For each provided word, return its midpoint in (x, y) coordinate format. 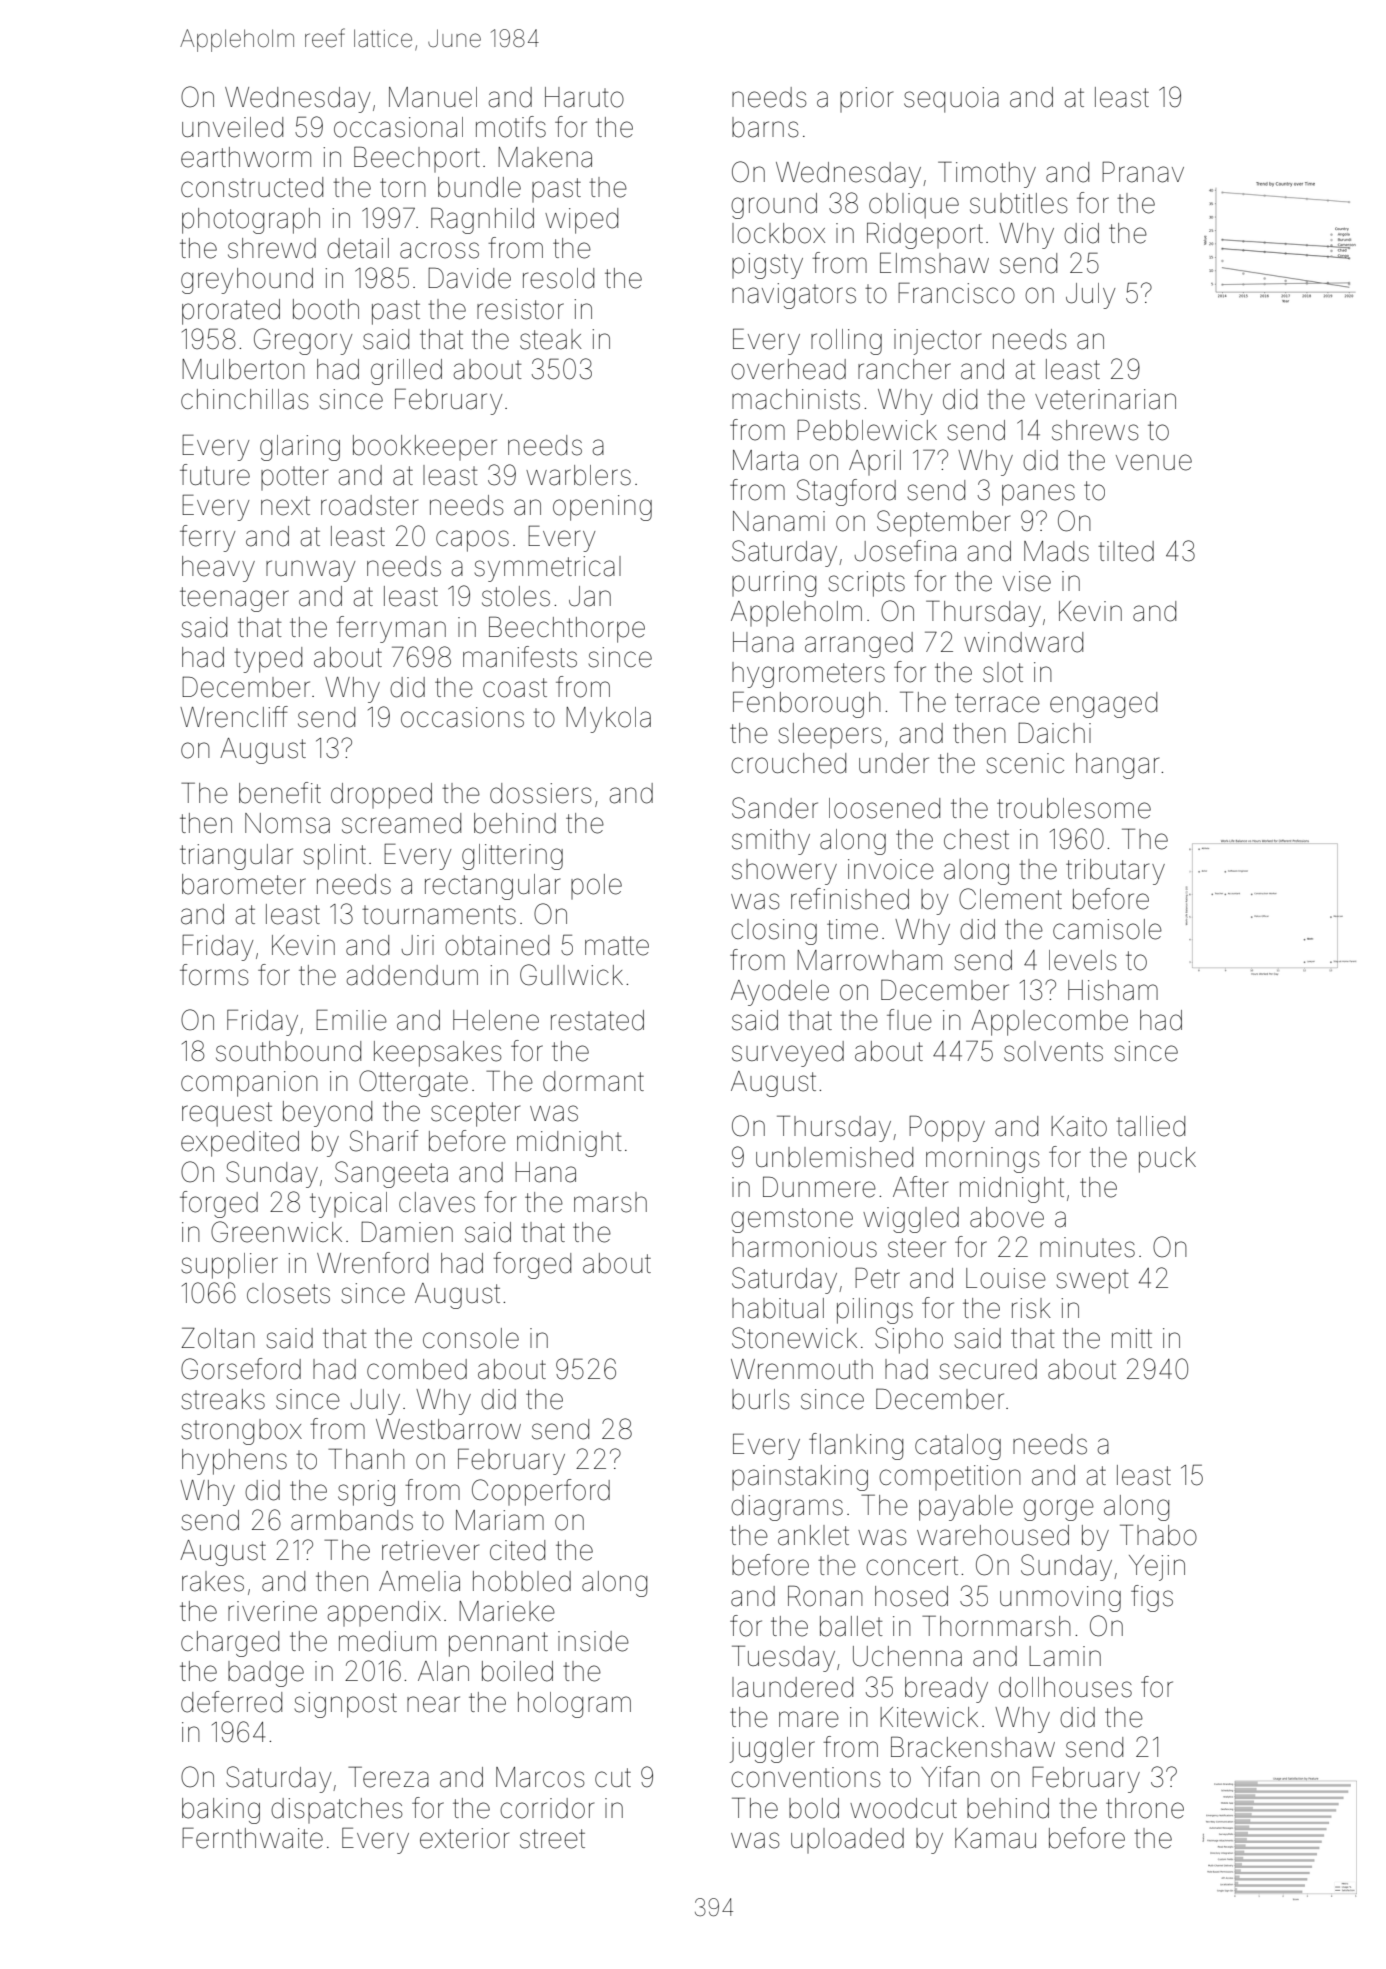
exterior (464, 1838)
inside (593, 1641)
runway (310, 571)
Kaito (1079, 1126)
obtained (497, 945)
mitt (1132, 1338)
